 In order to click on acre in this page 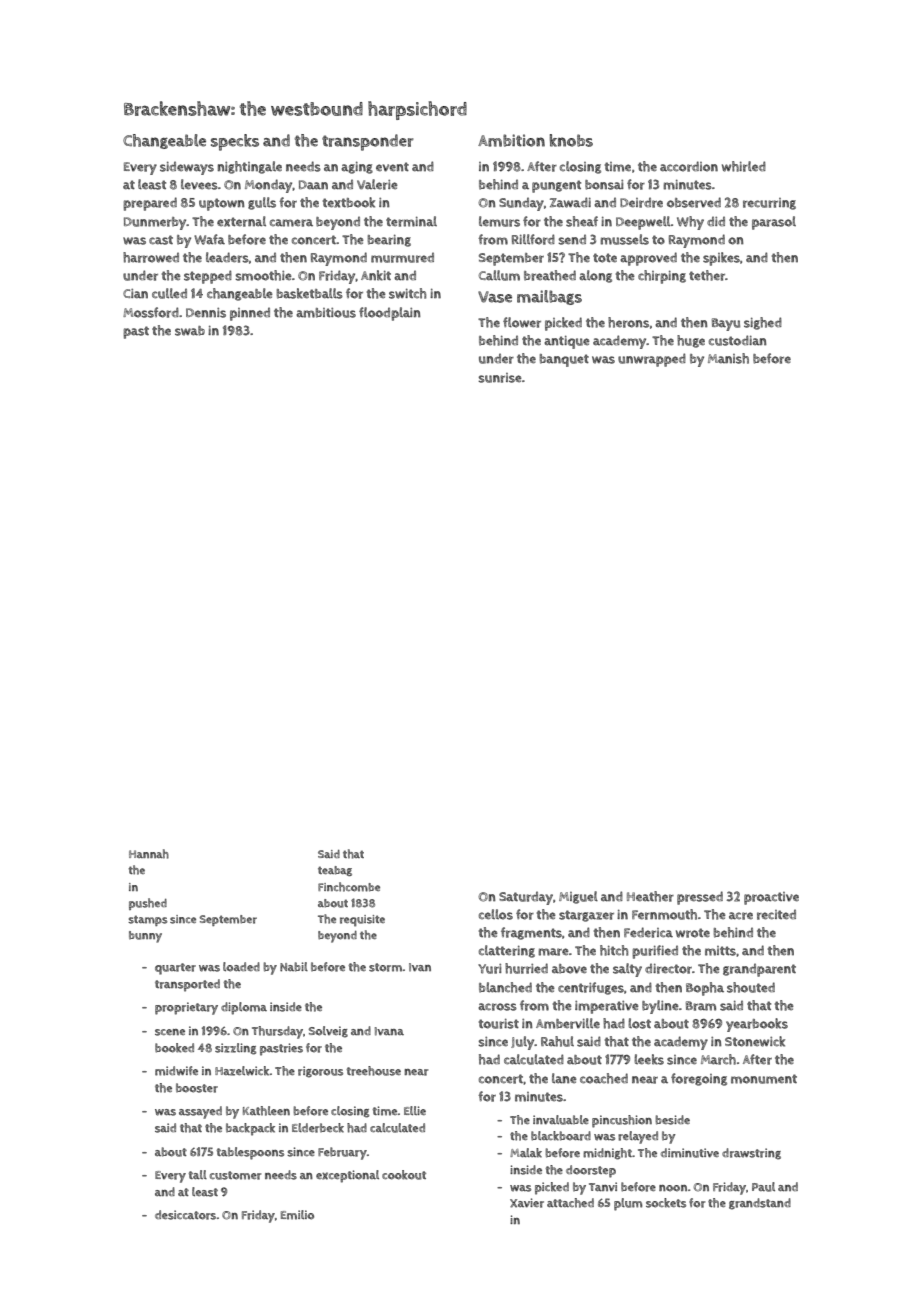, I will do `click(741, 916)`.
